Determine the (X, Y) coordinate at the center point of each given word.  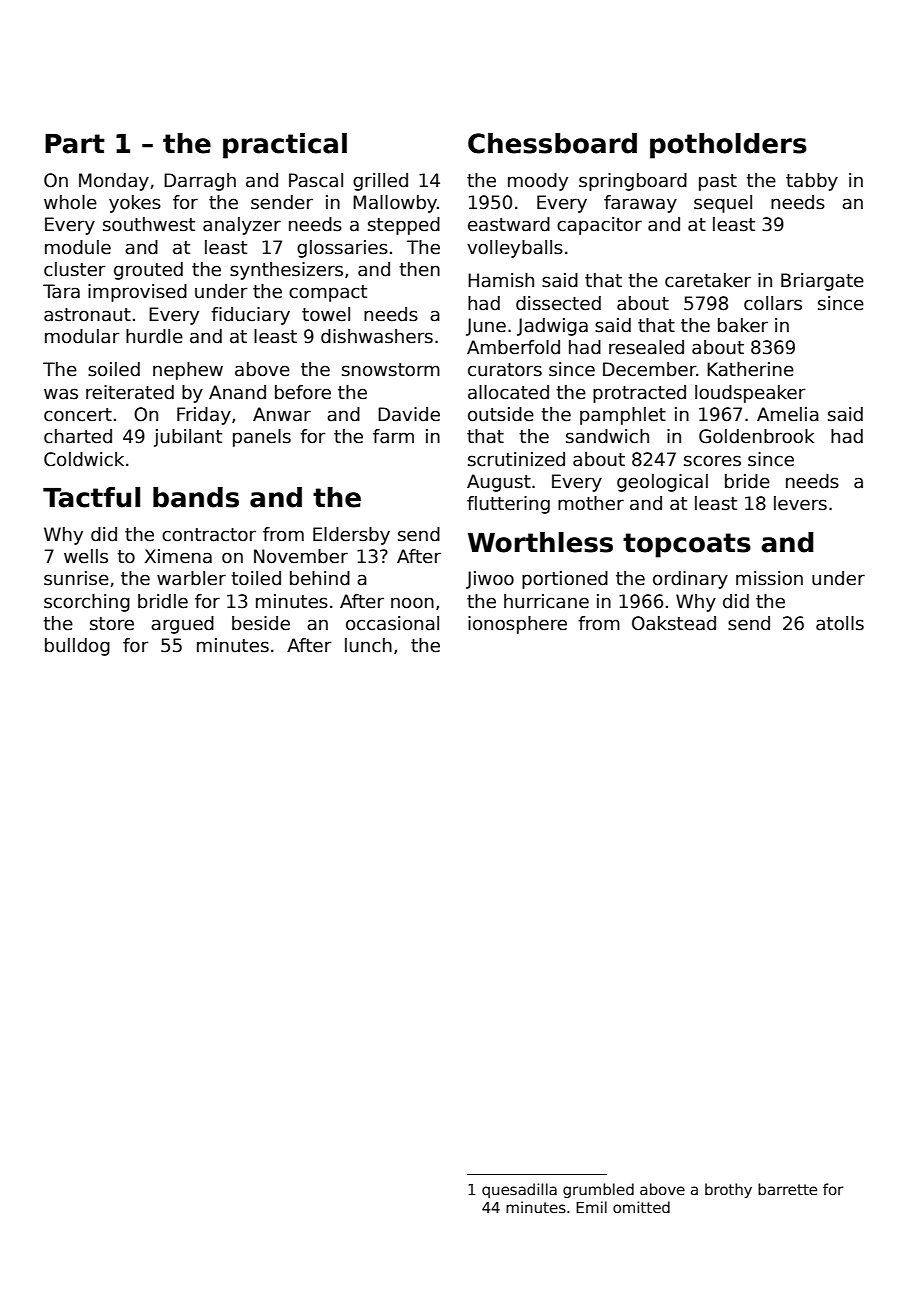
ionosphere (517, 625)
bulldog (77, 647)
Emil (591, 1207)
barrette (787, 1189)
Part (75, 144)
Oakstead (674, 623)
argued (182, 625)
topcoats (687, 545)
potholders (728, 146)
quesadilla (519, 1190)
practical (285, 146)
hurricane (546, 601)
